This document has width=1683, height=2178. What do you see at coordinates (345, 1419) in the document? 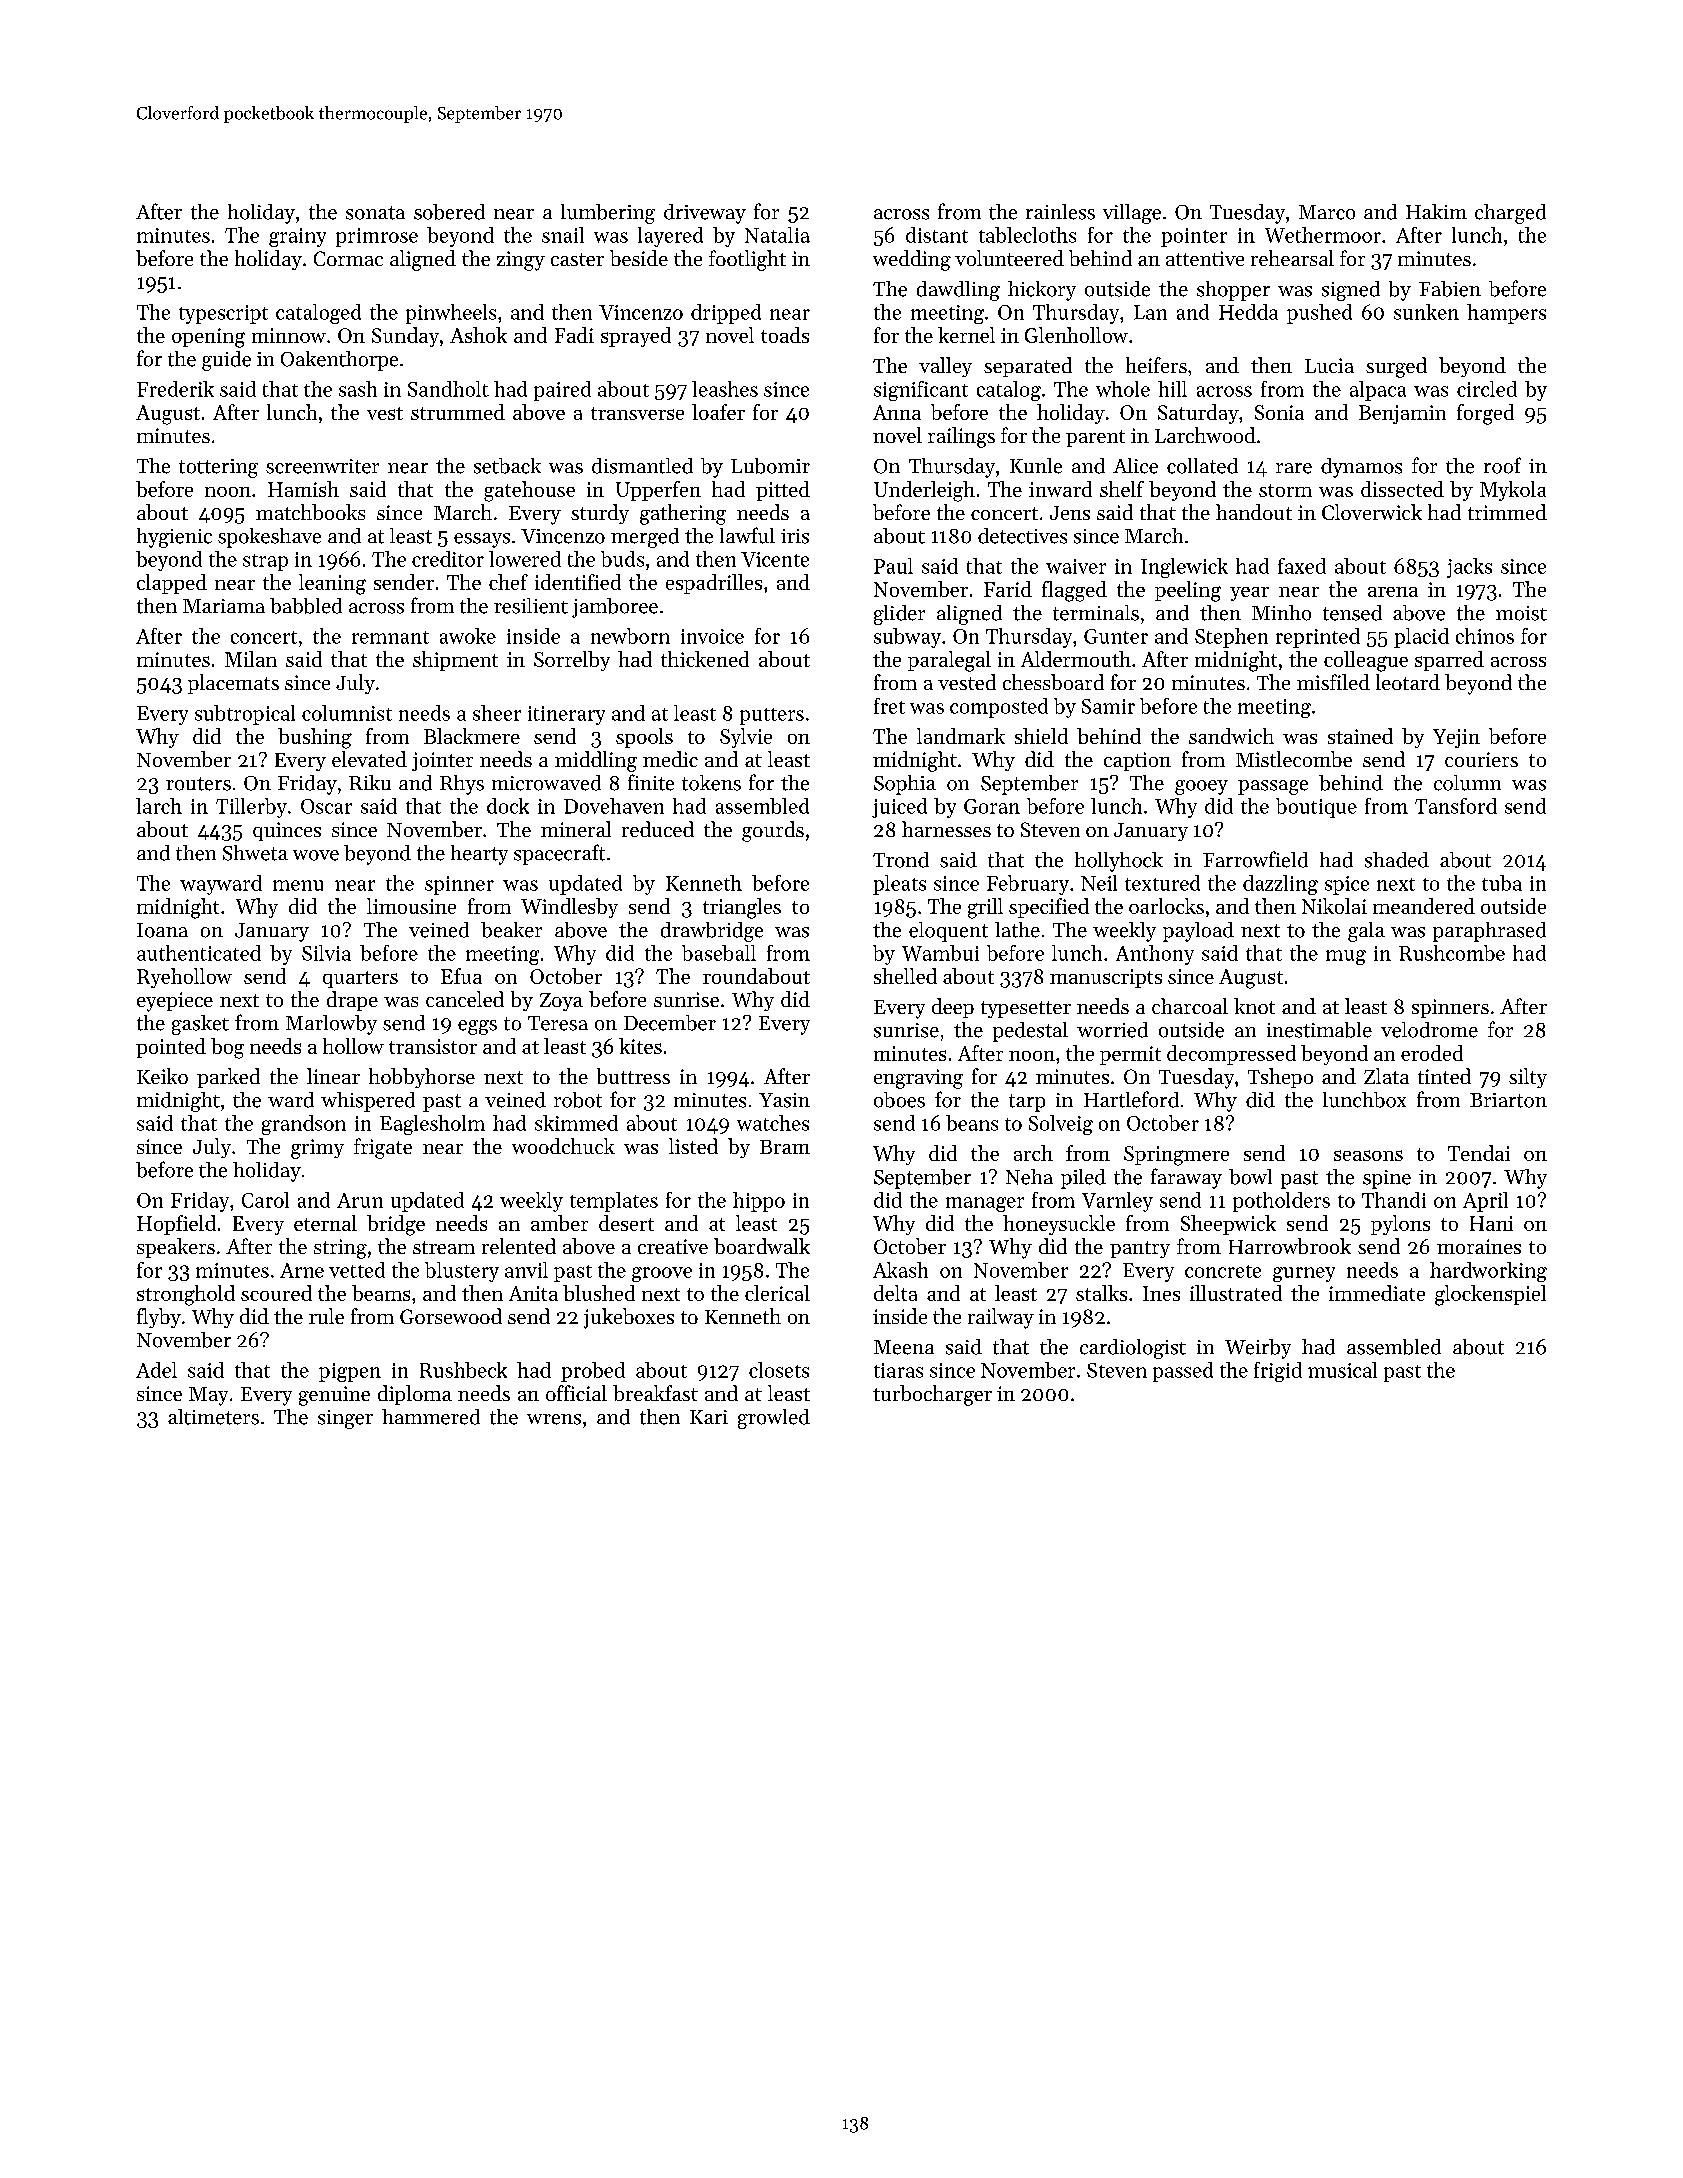
I see `singer` at bounding box center [345, 1419].
